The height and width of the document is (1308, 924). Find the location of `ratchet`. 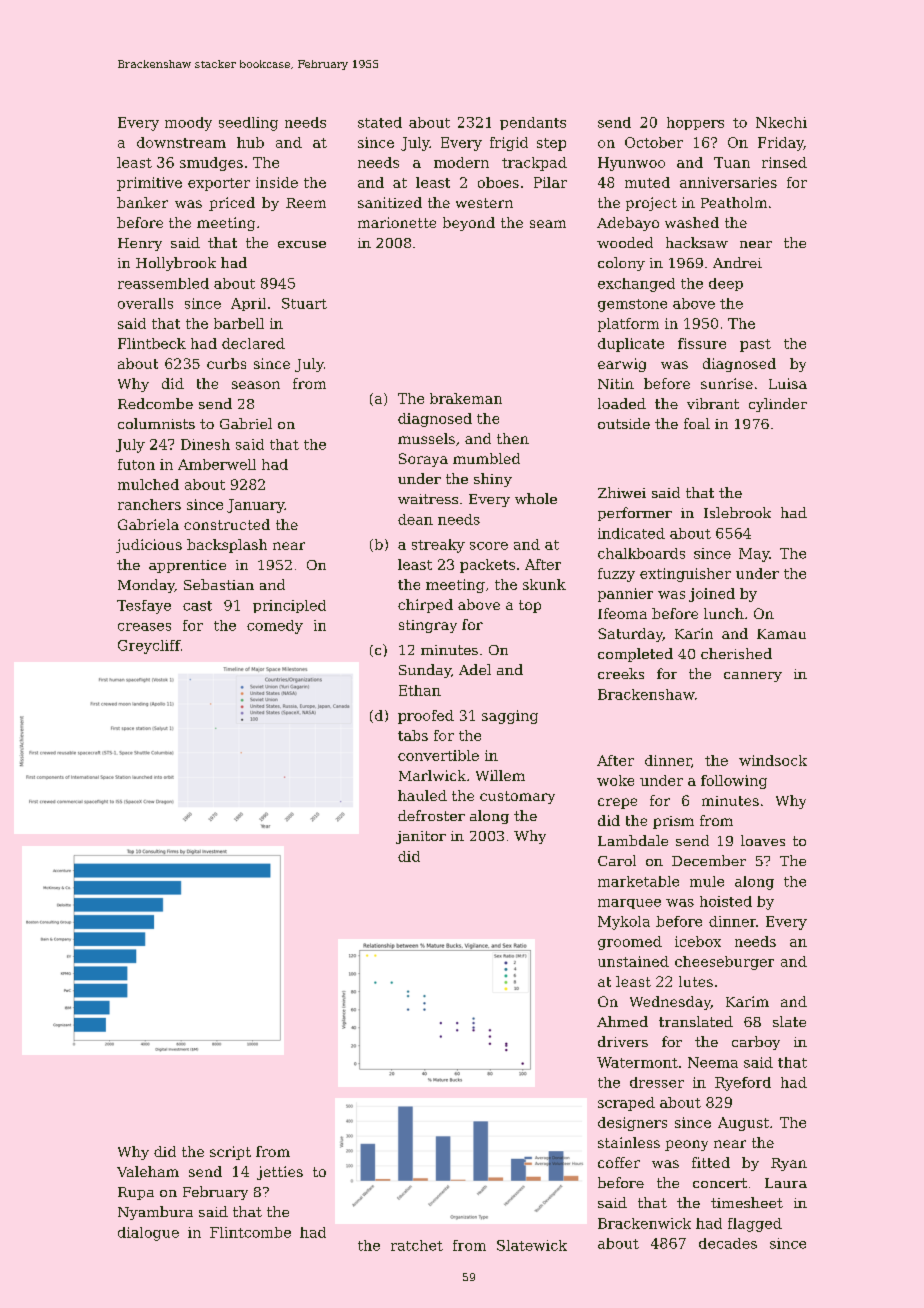

ratchet is located at coordinates (417, 1245).
